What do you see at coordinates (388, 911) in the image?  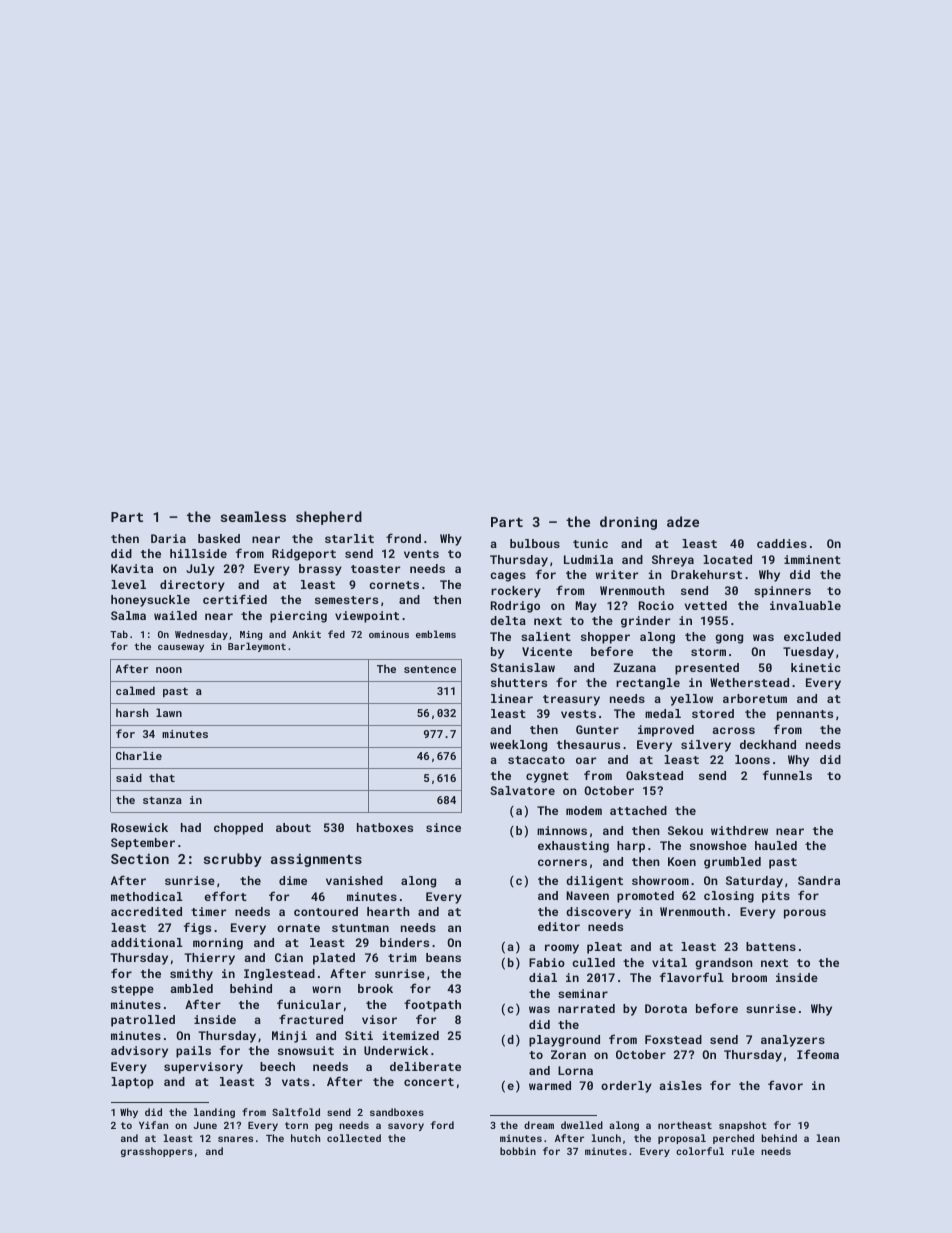 I see `hearth` at bounding box center [388, 911].
